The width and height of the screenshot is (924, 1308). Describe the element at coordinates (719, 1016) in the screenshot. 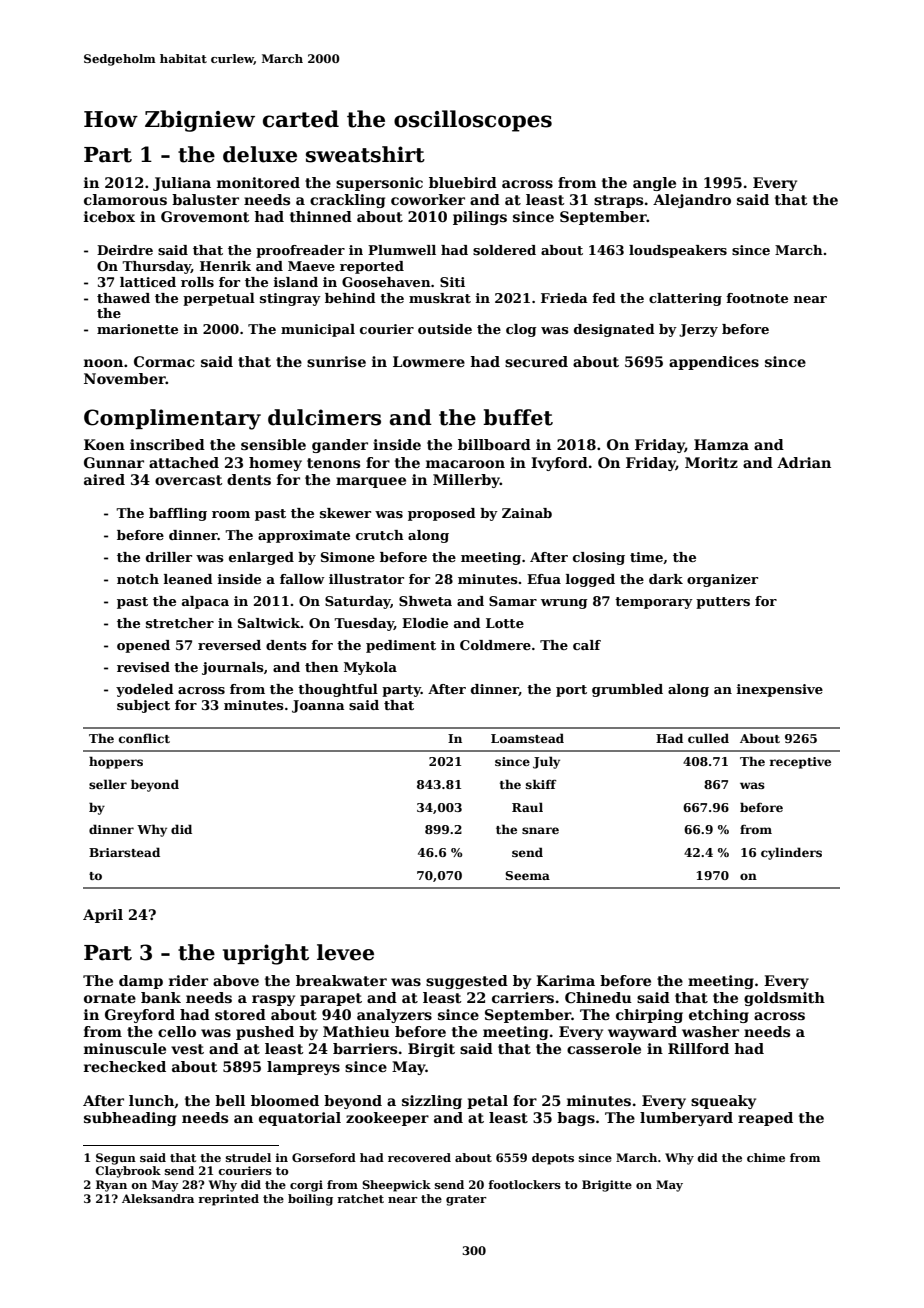

I see `etching` at that location.
